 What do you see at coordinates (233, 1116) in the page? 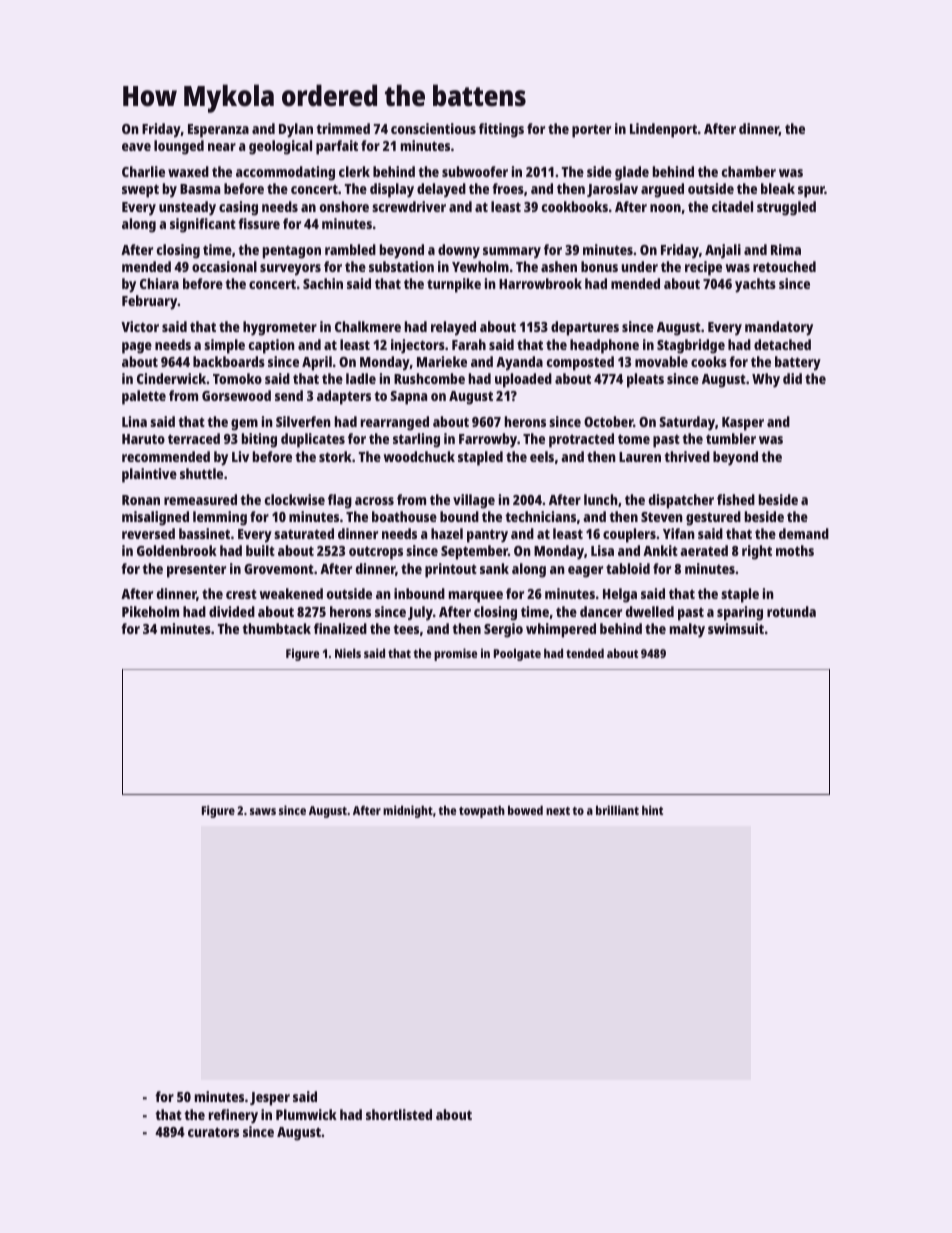
I see `refinery` at bounding box center [233, 1116].
